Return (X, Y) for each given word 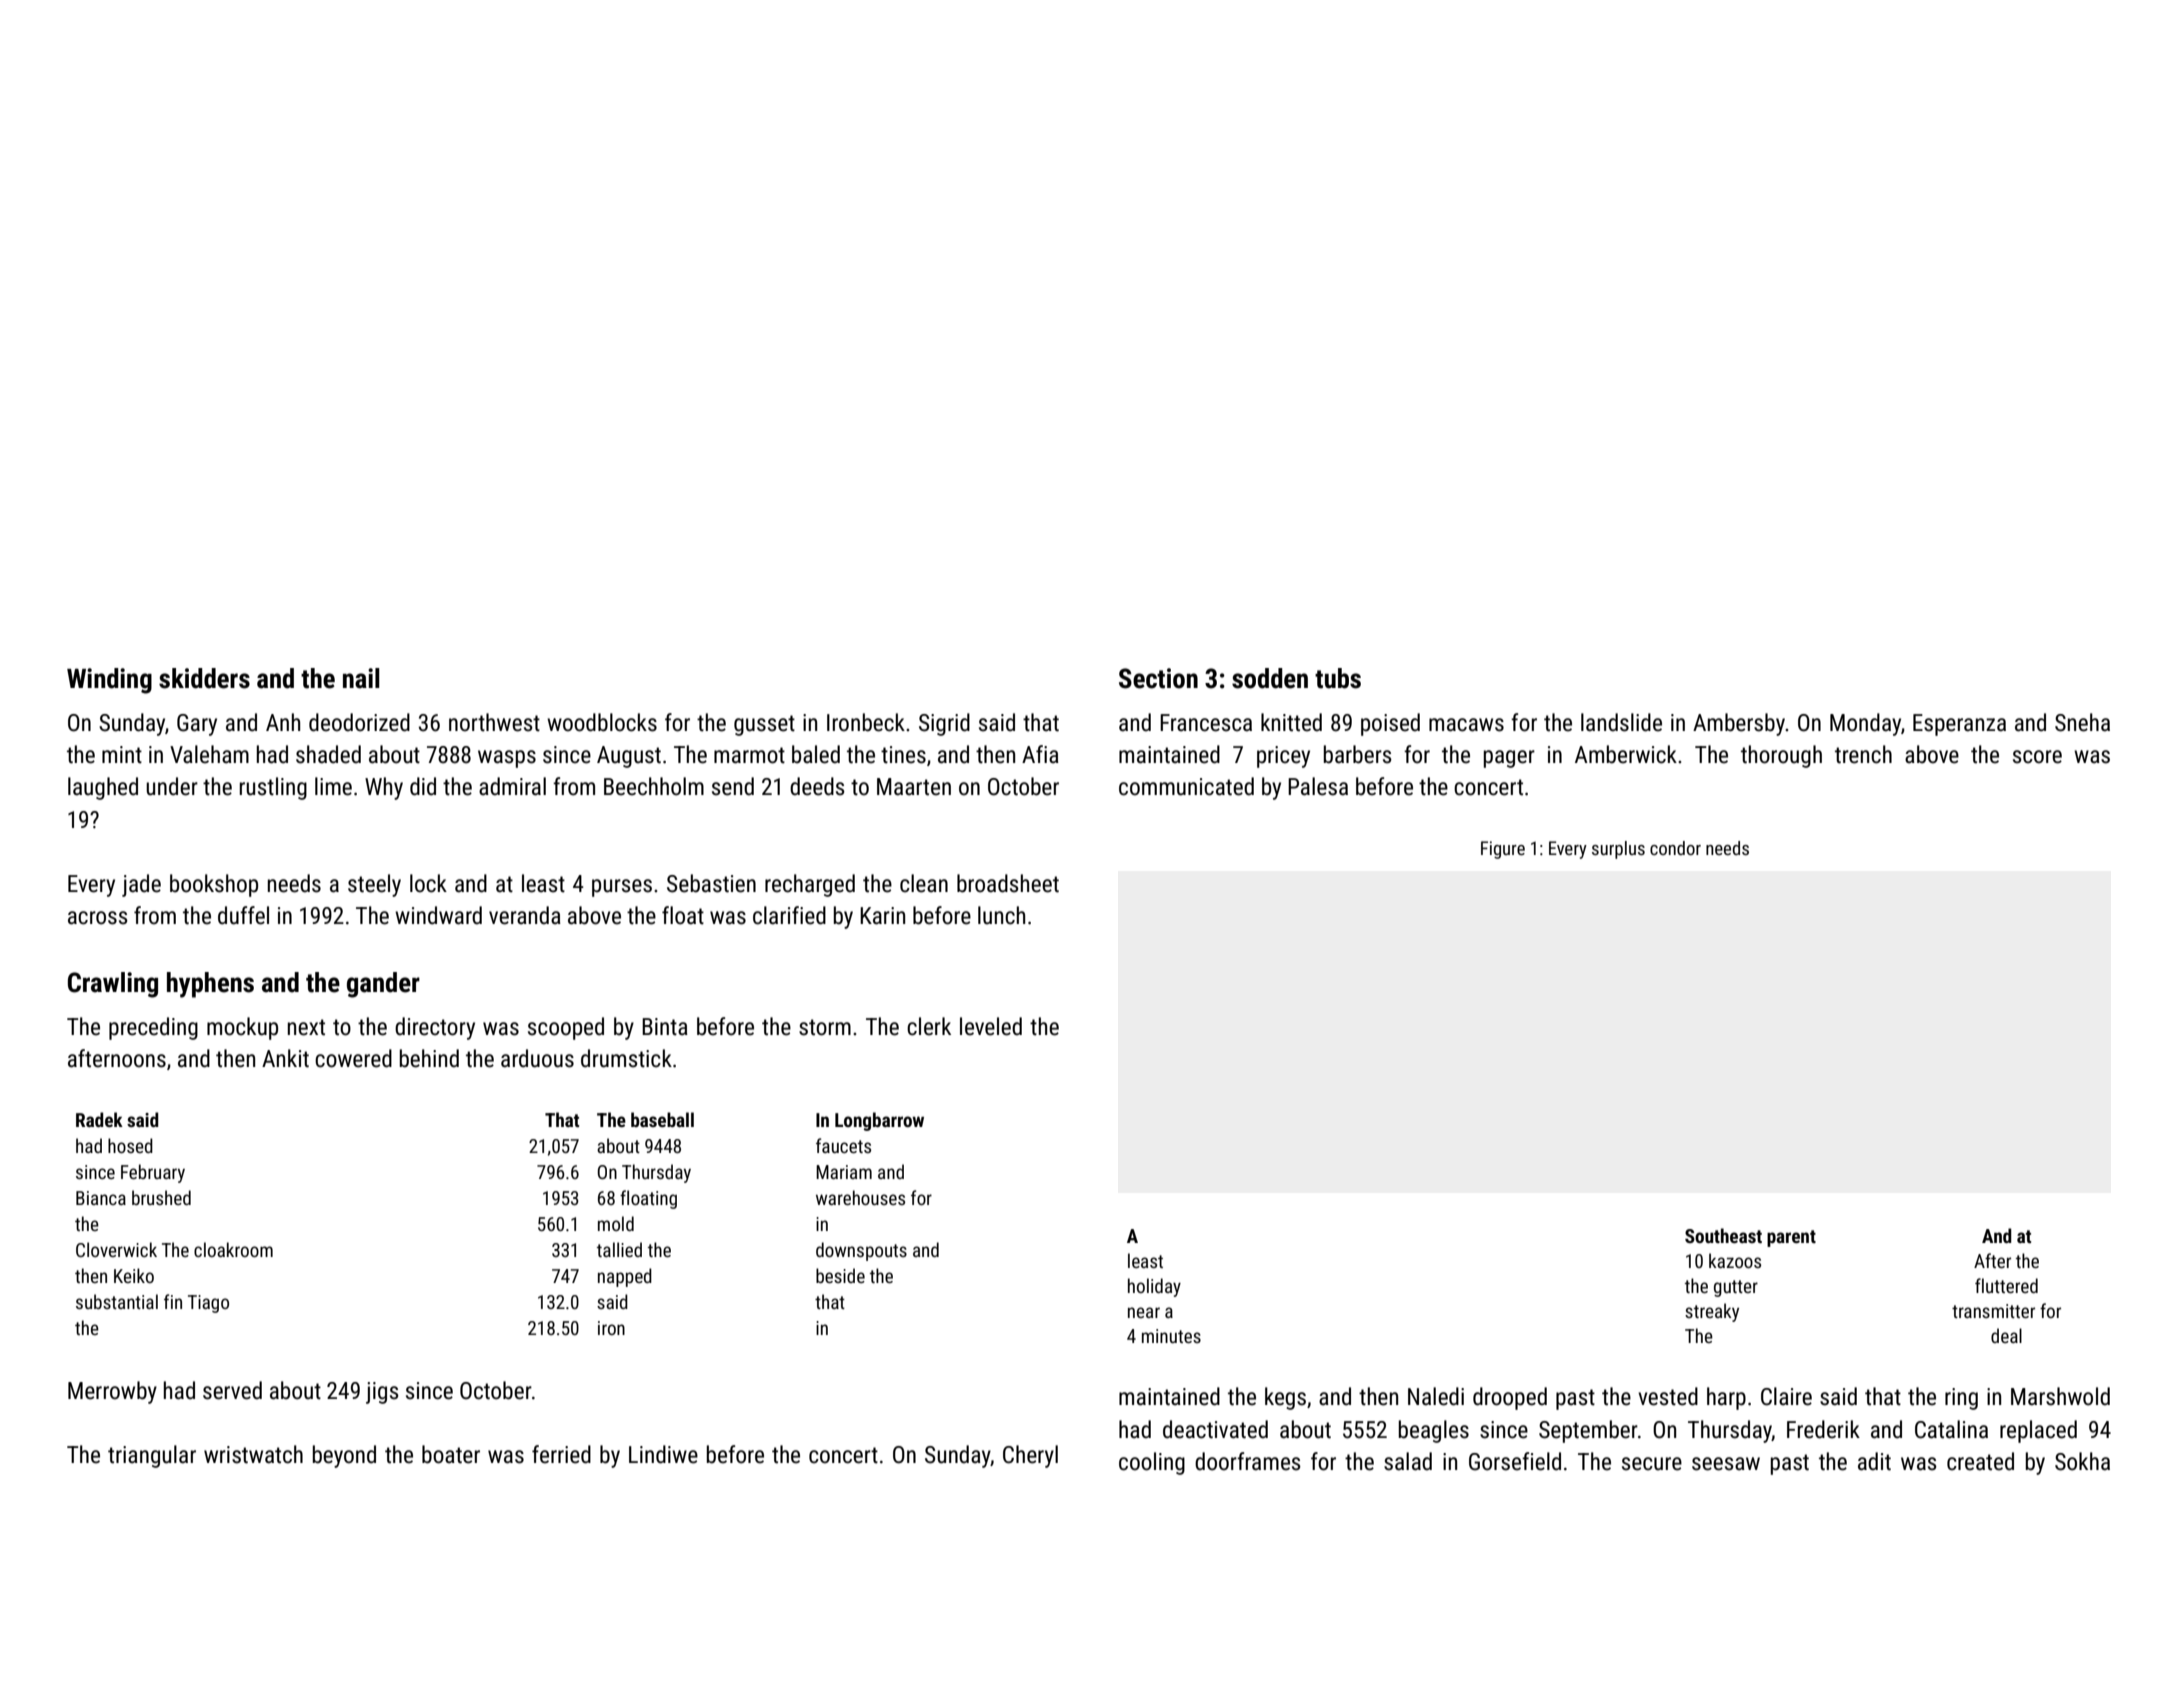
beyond (344, 1456)
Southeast (1723, 1235)
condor (1675, 848)
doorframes (1248, 1461)
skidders (204, 678)
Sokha (2082, 1461)
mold (616, 1223)
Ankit (285, 1058)
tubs (1338, 678)
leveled (991, 1026)
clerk (929, 1026)
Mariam (844, 1172)
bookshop (214, 885)
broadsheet (1008, 883)
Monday (1865, 724)
